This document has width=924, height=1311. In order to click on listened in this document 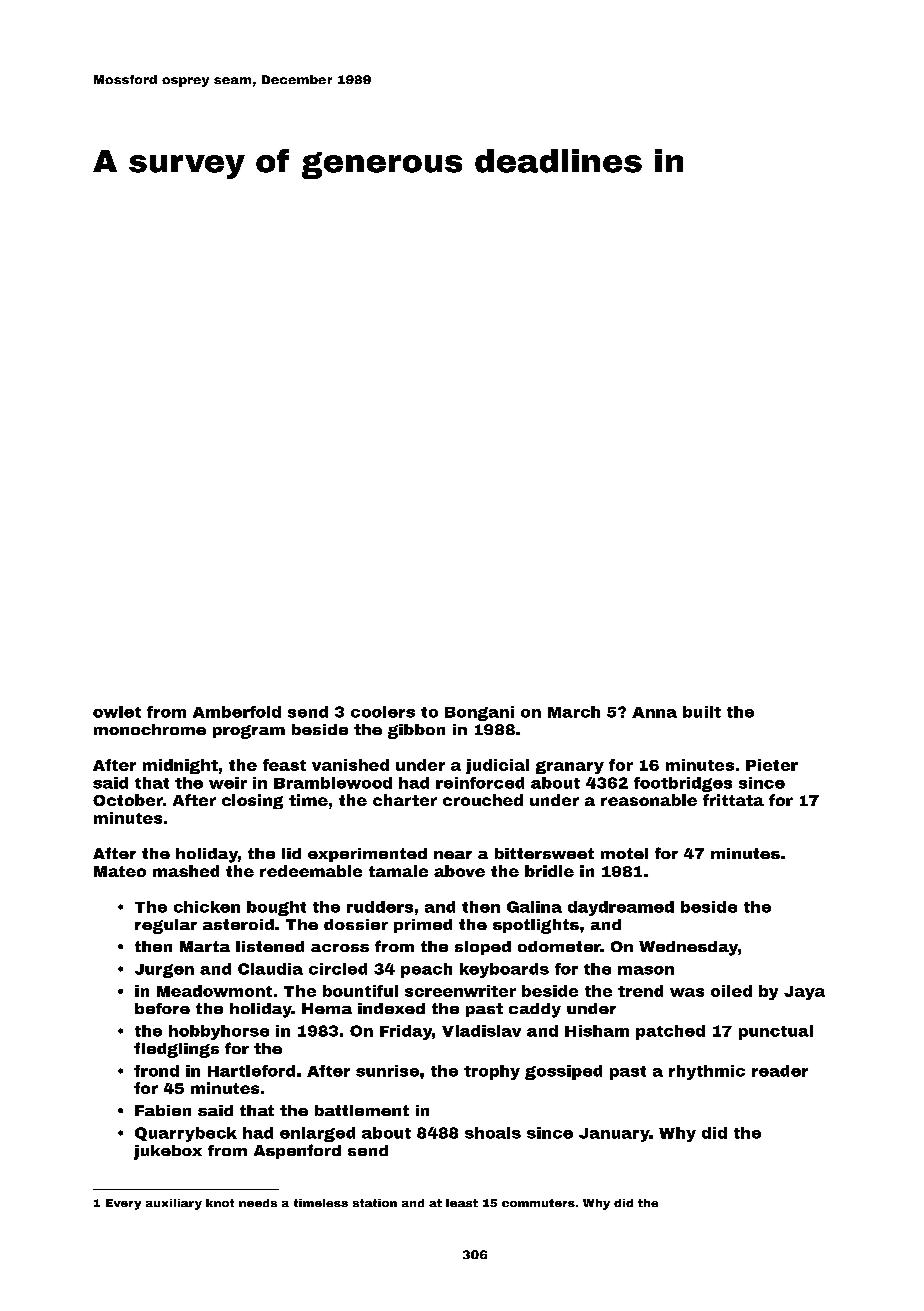, I will do `click(270, 946)`.
